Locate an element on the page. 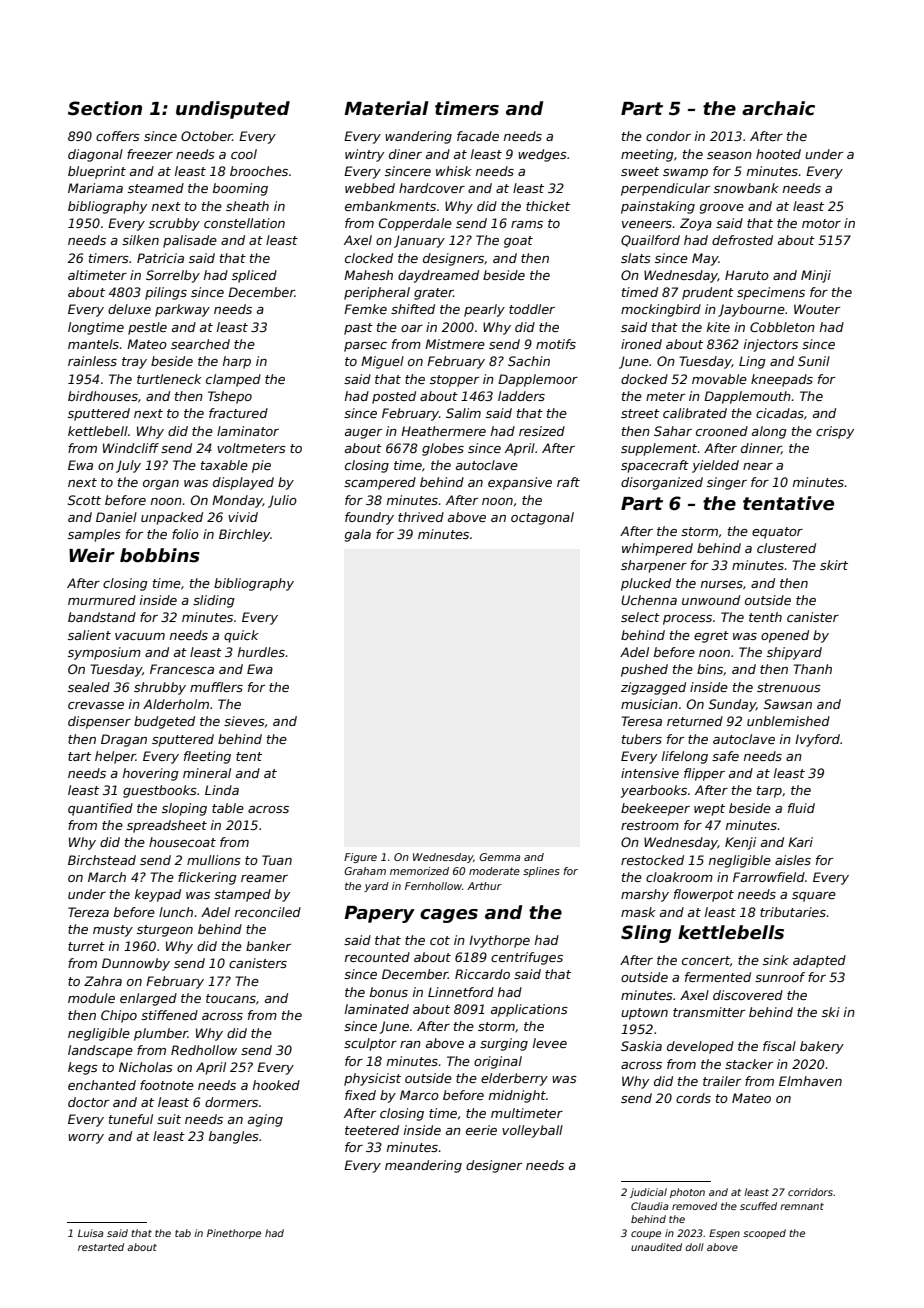 This page has width=924, height=1308. near is located at coordinates (758, 466).
